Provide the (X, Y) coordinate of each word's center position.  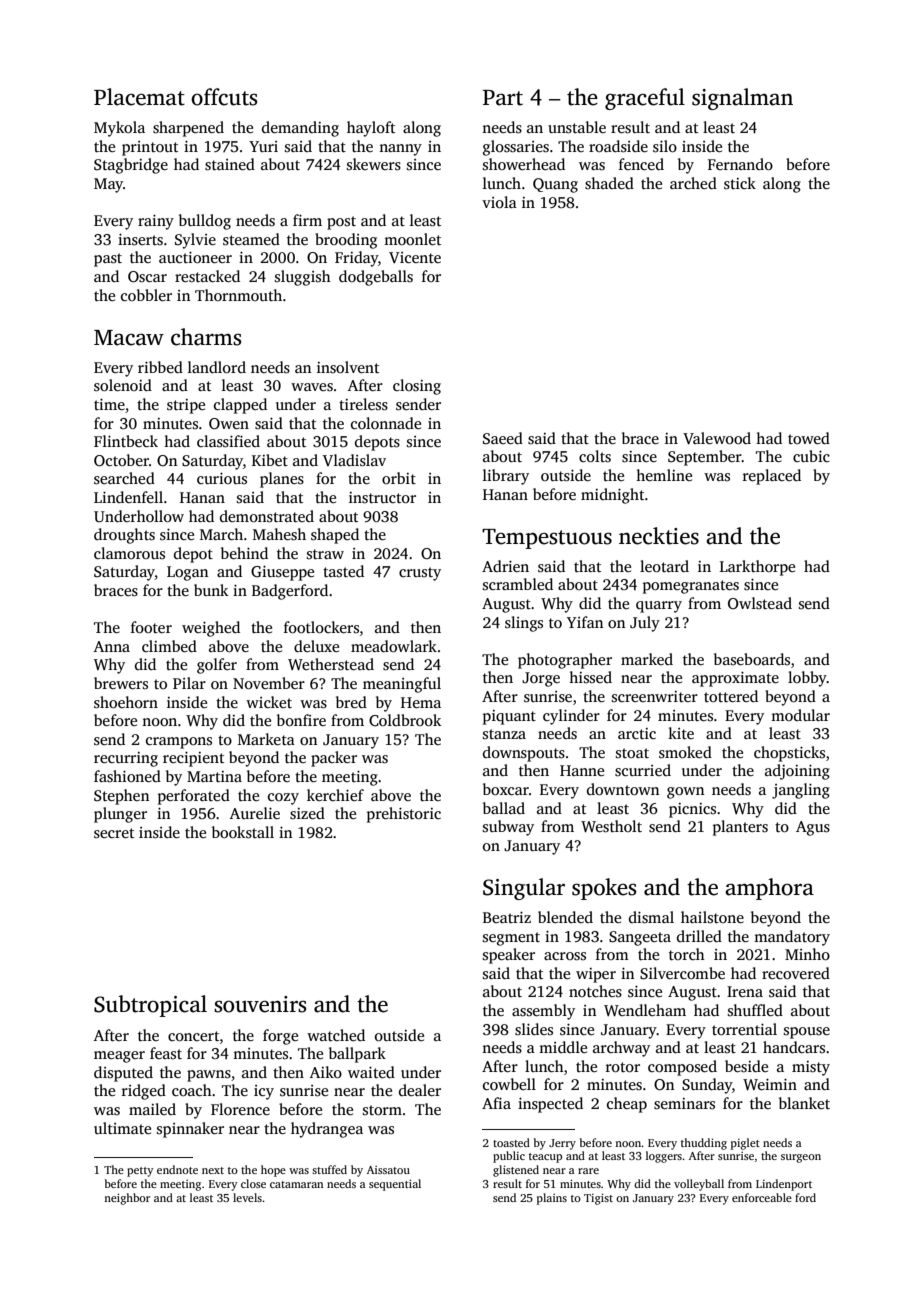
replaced (772, 477)
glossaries (516, 148)
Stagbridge (131, 166)
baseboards (752, 659)
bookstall (243, 832)
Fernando (740, 164)
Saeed (503, 438)
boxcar (506, 789)
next (213, 1170)
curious (222, 478)
